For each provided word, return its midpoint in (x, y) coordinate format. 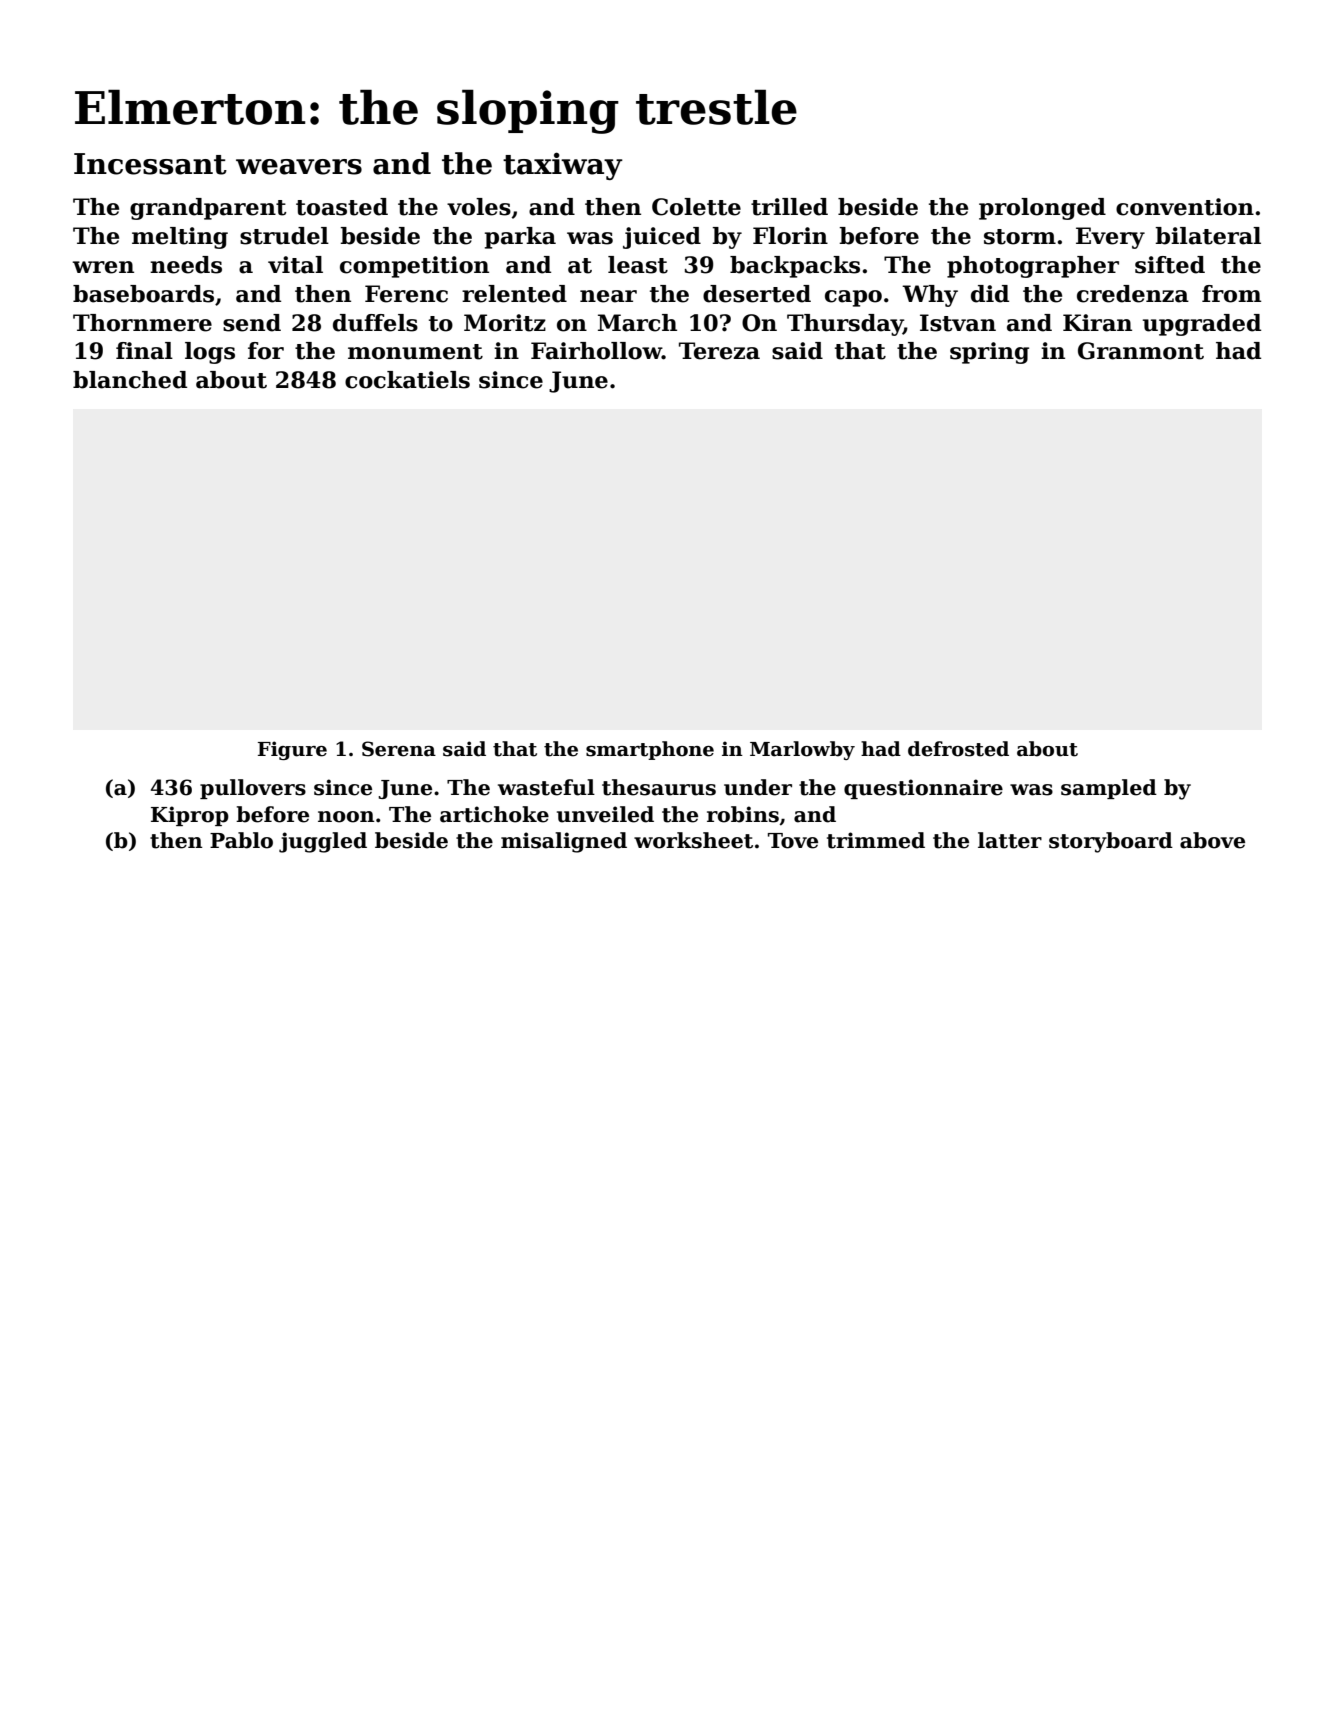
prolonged (1042, 209)
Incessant (150, 164)
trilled (789, 207)
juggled (323, 842)
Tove (793, 841)
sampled (1109, 789)
